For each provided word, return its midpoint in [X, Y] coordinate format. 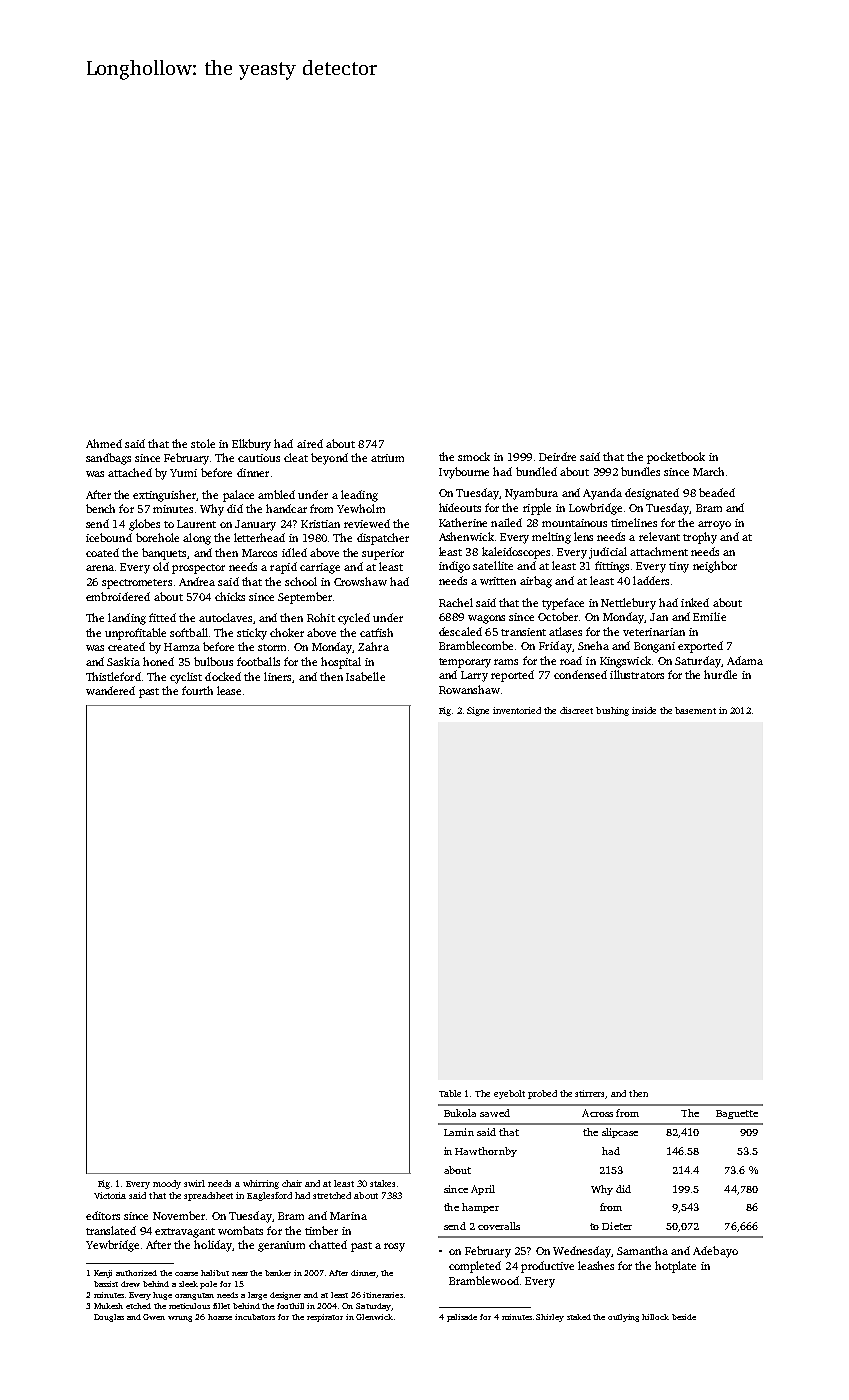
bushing [612, 711]
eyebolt [509, 1094]
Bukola [460, 1113]
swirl [194, 1183]
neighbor [715, 567]
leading [359, 496]
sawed [495, 1113]
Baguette [737, 1114]
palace [238, 496]
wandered [110, 690]
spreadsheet [208, 1196]
